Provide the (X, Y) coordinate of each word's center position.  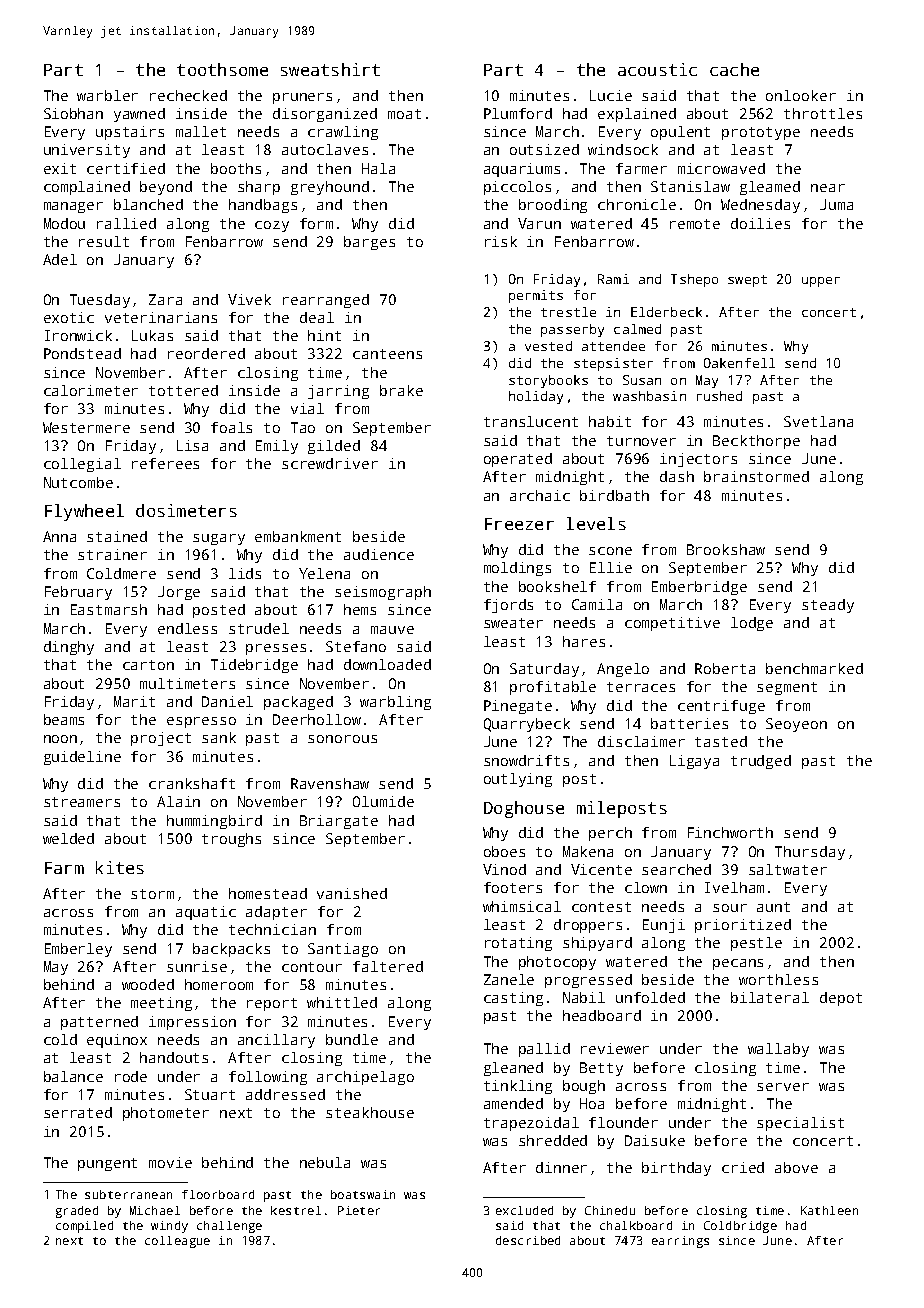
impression (192, 1023)
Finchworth (730, 832)
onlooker (801, 95)
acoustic (657, 69)
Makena (588, 851)
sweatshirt (330, 69)
